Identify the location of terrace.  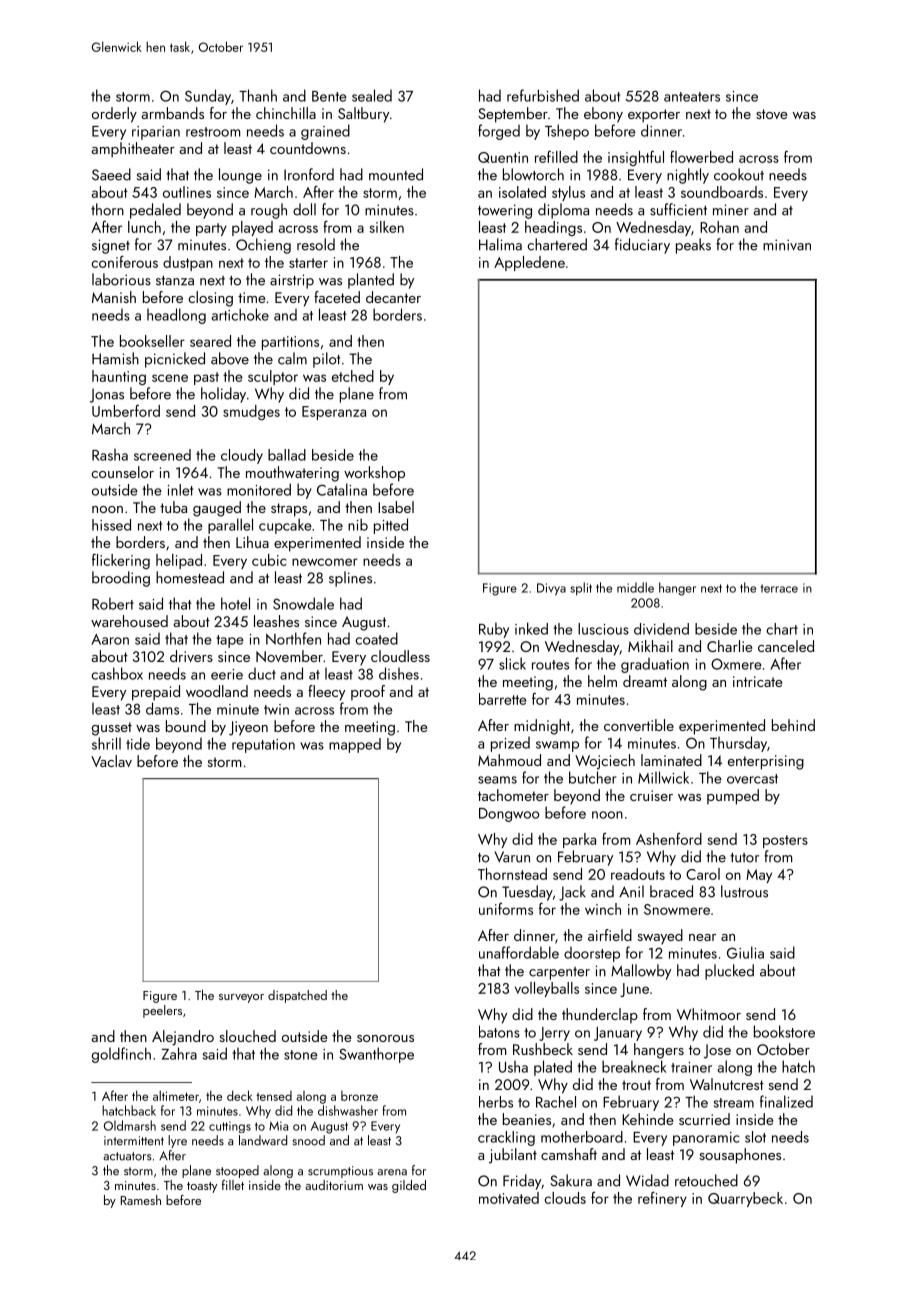
(779, 588).
